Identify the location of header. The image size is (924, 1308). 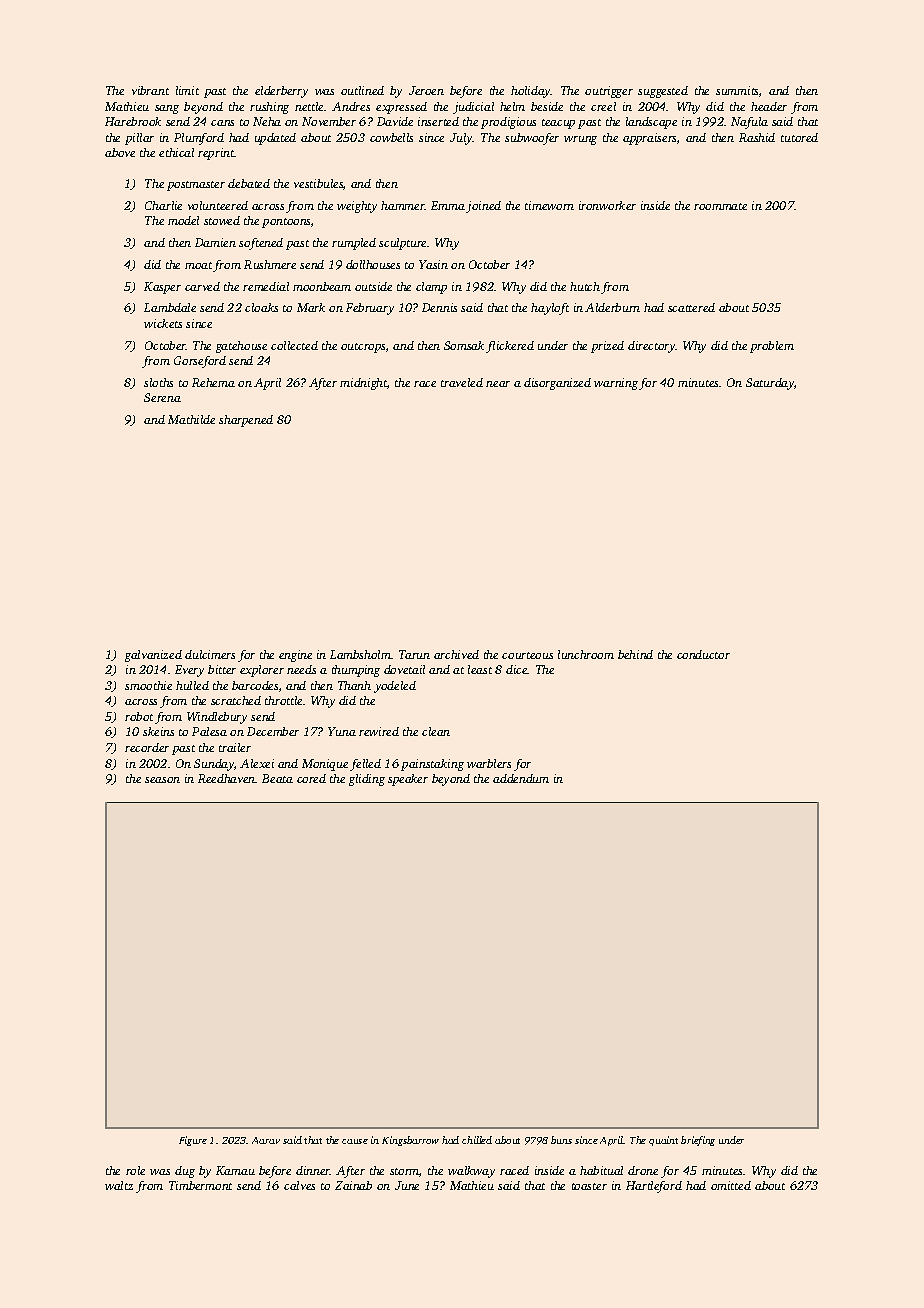
(769, 106).
